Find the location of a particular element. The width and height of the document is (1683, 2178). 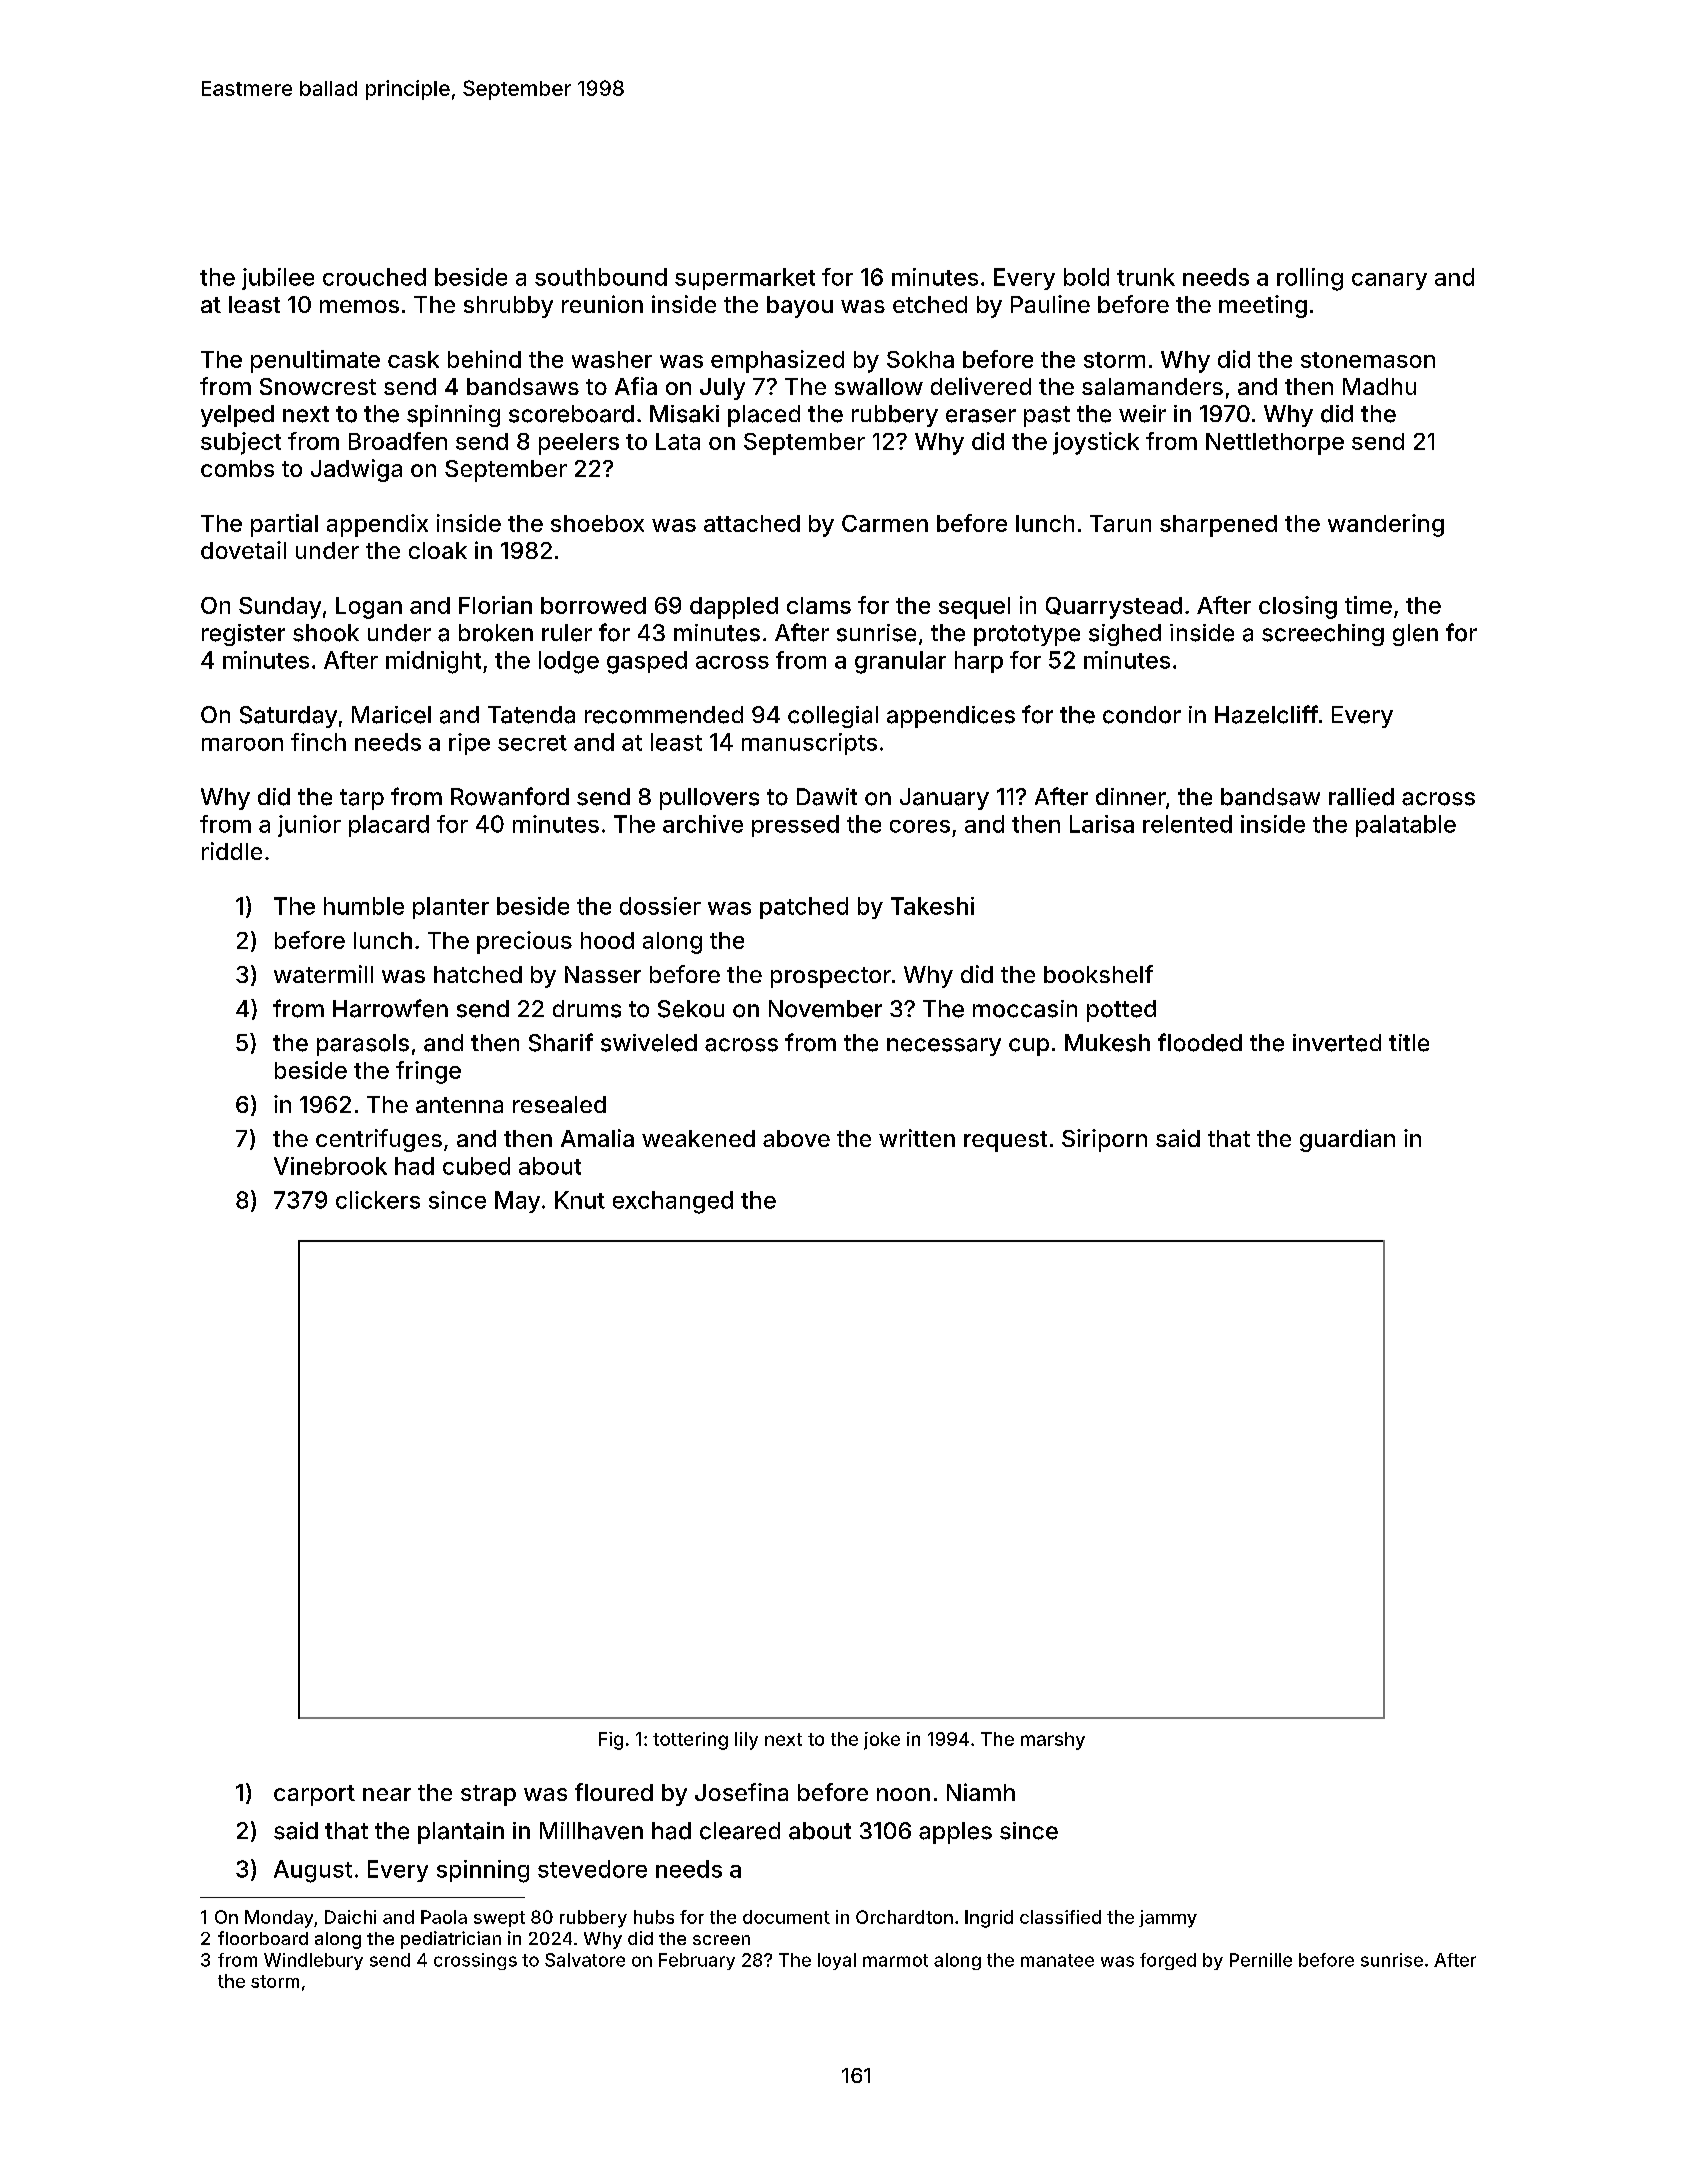

guardian is located at coordinates (1347, 1140).
